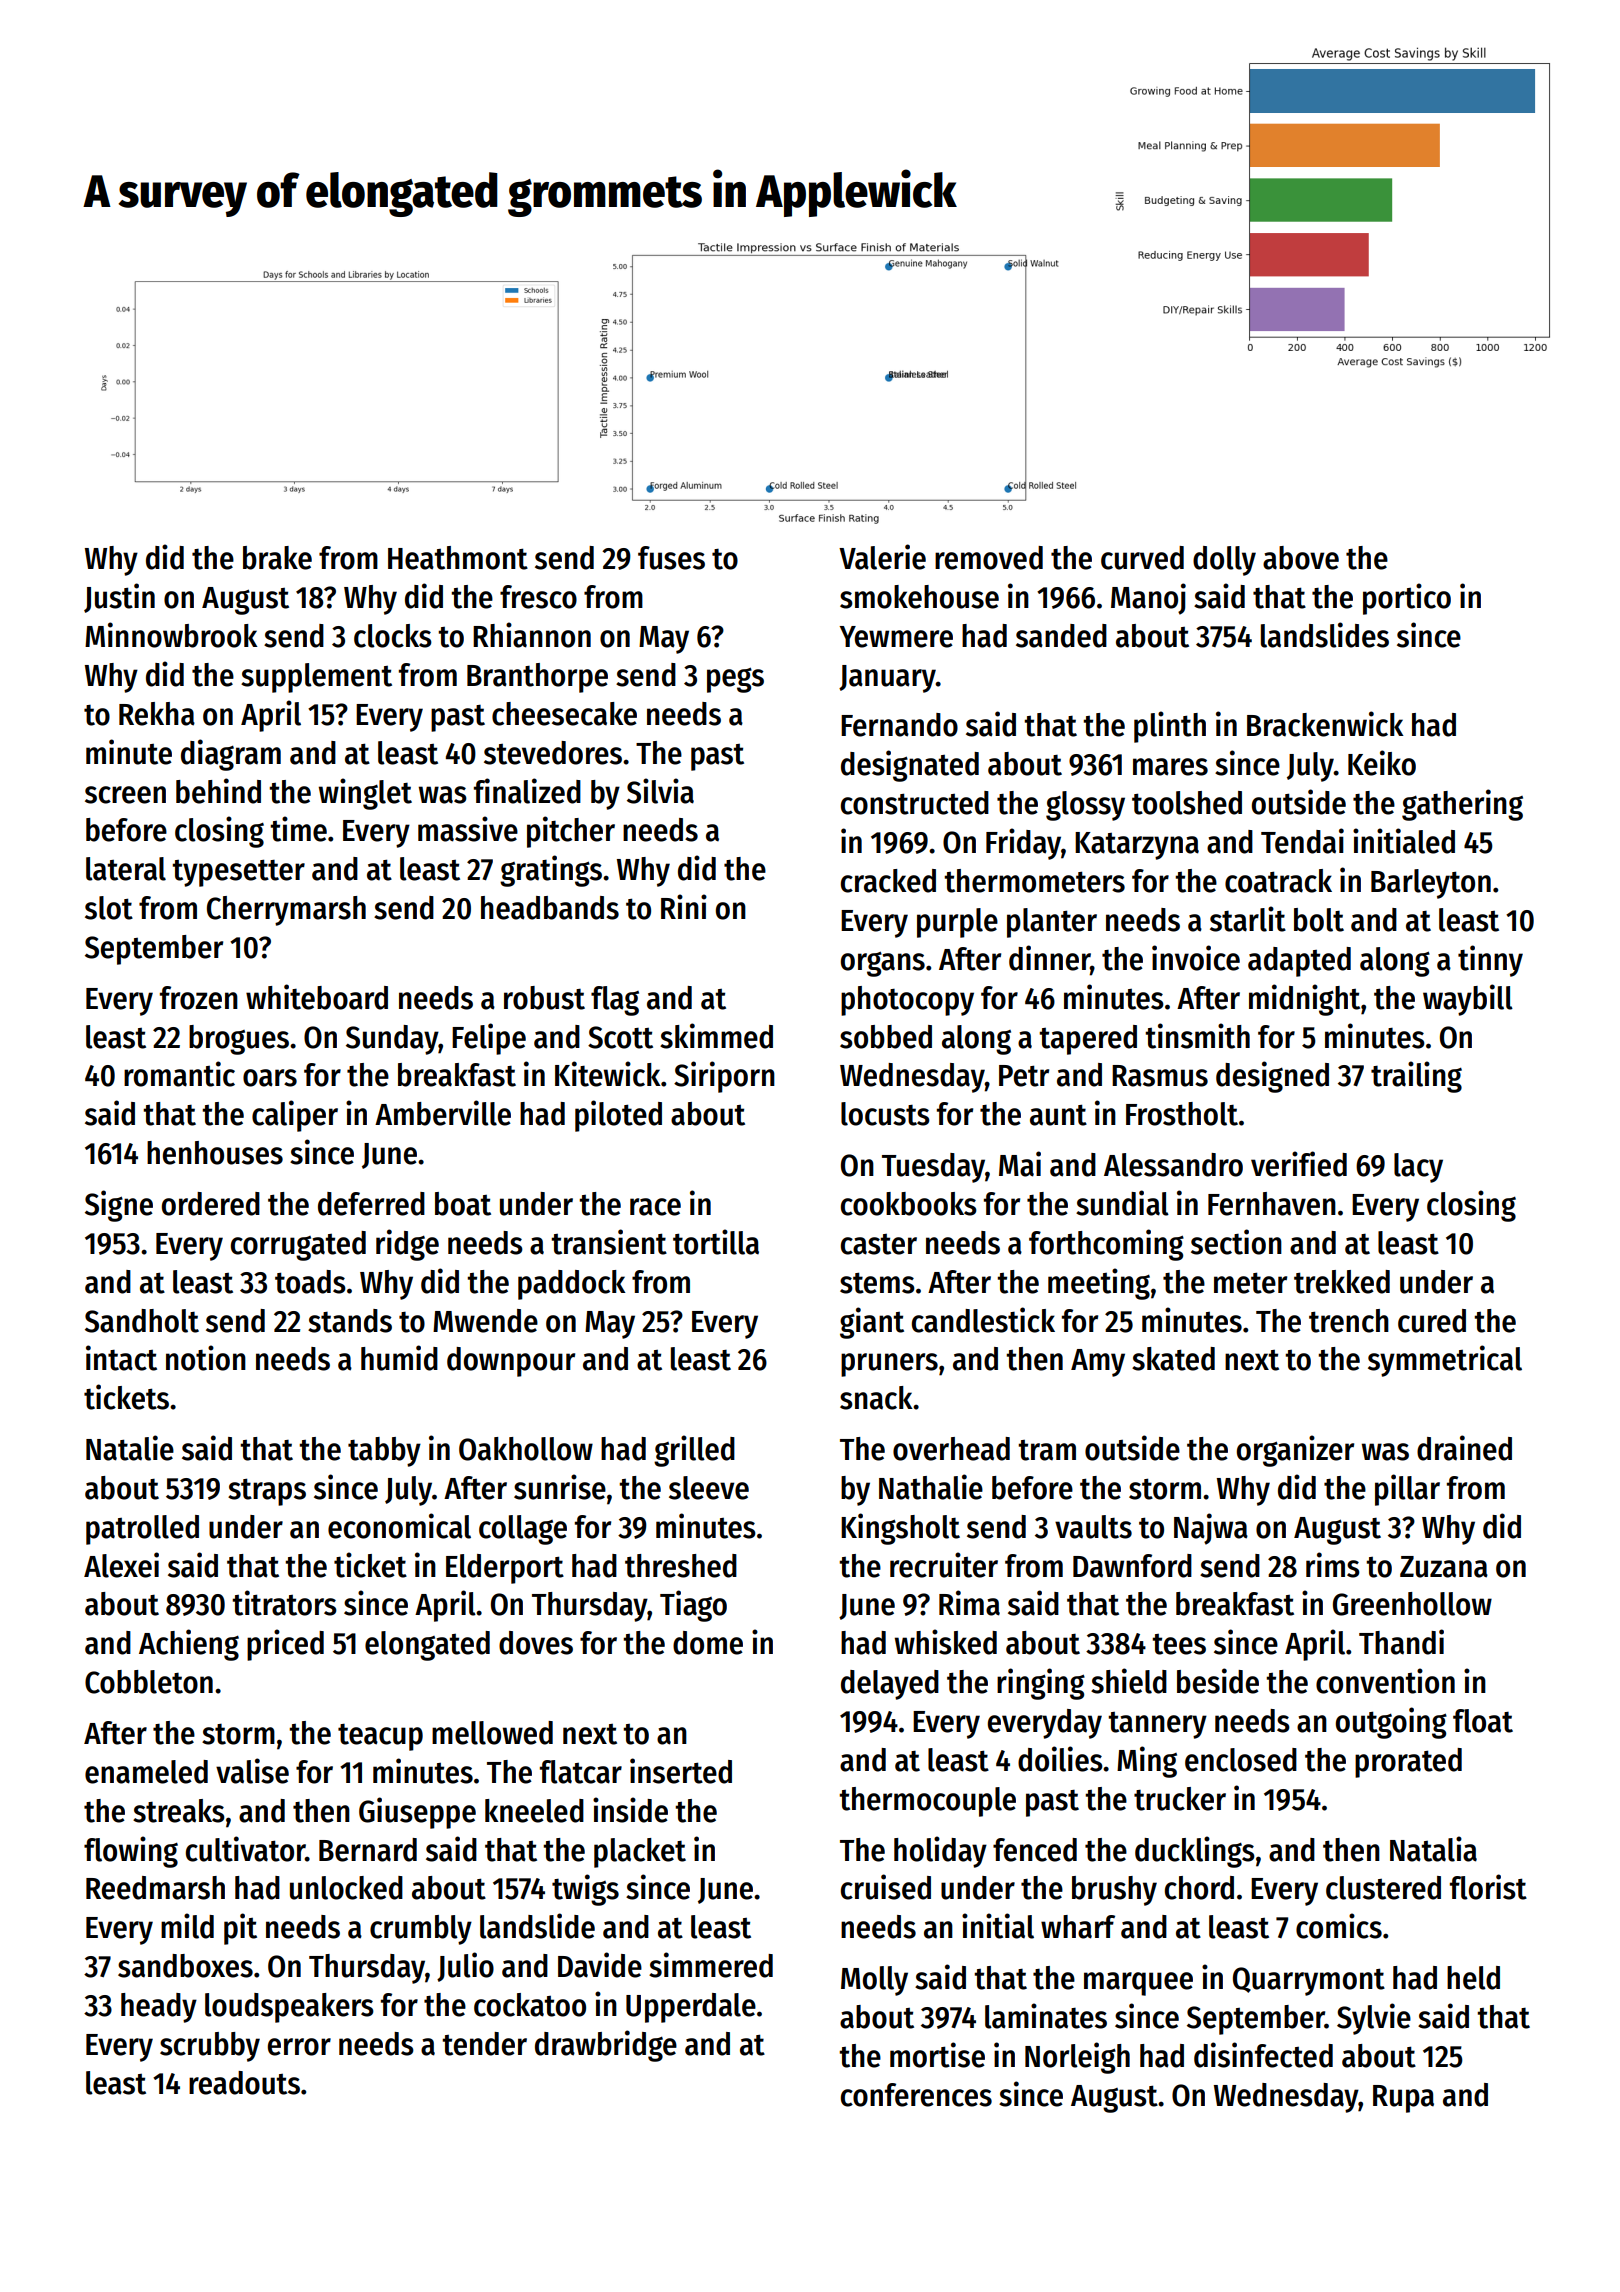  Describe the element at coordinates (927, 1802) in the screenshot. I see `thermocouple` at that location.
